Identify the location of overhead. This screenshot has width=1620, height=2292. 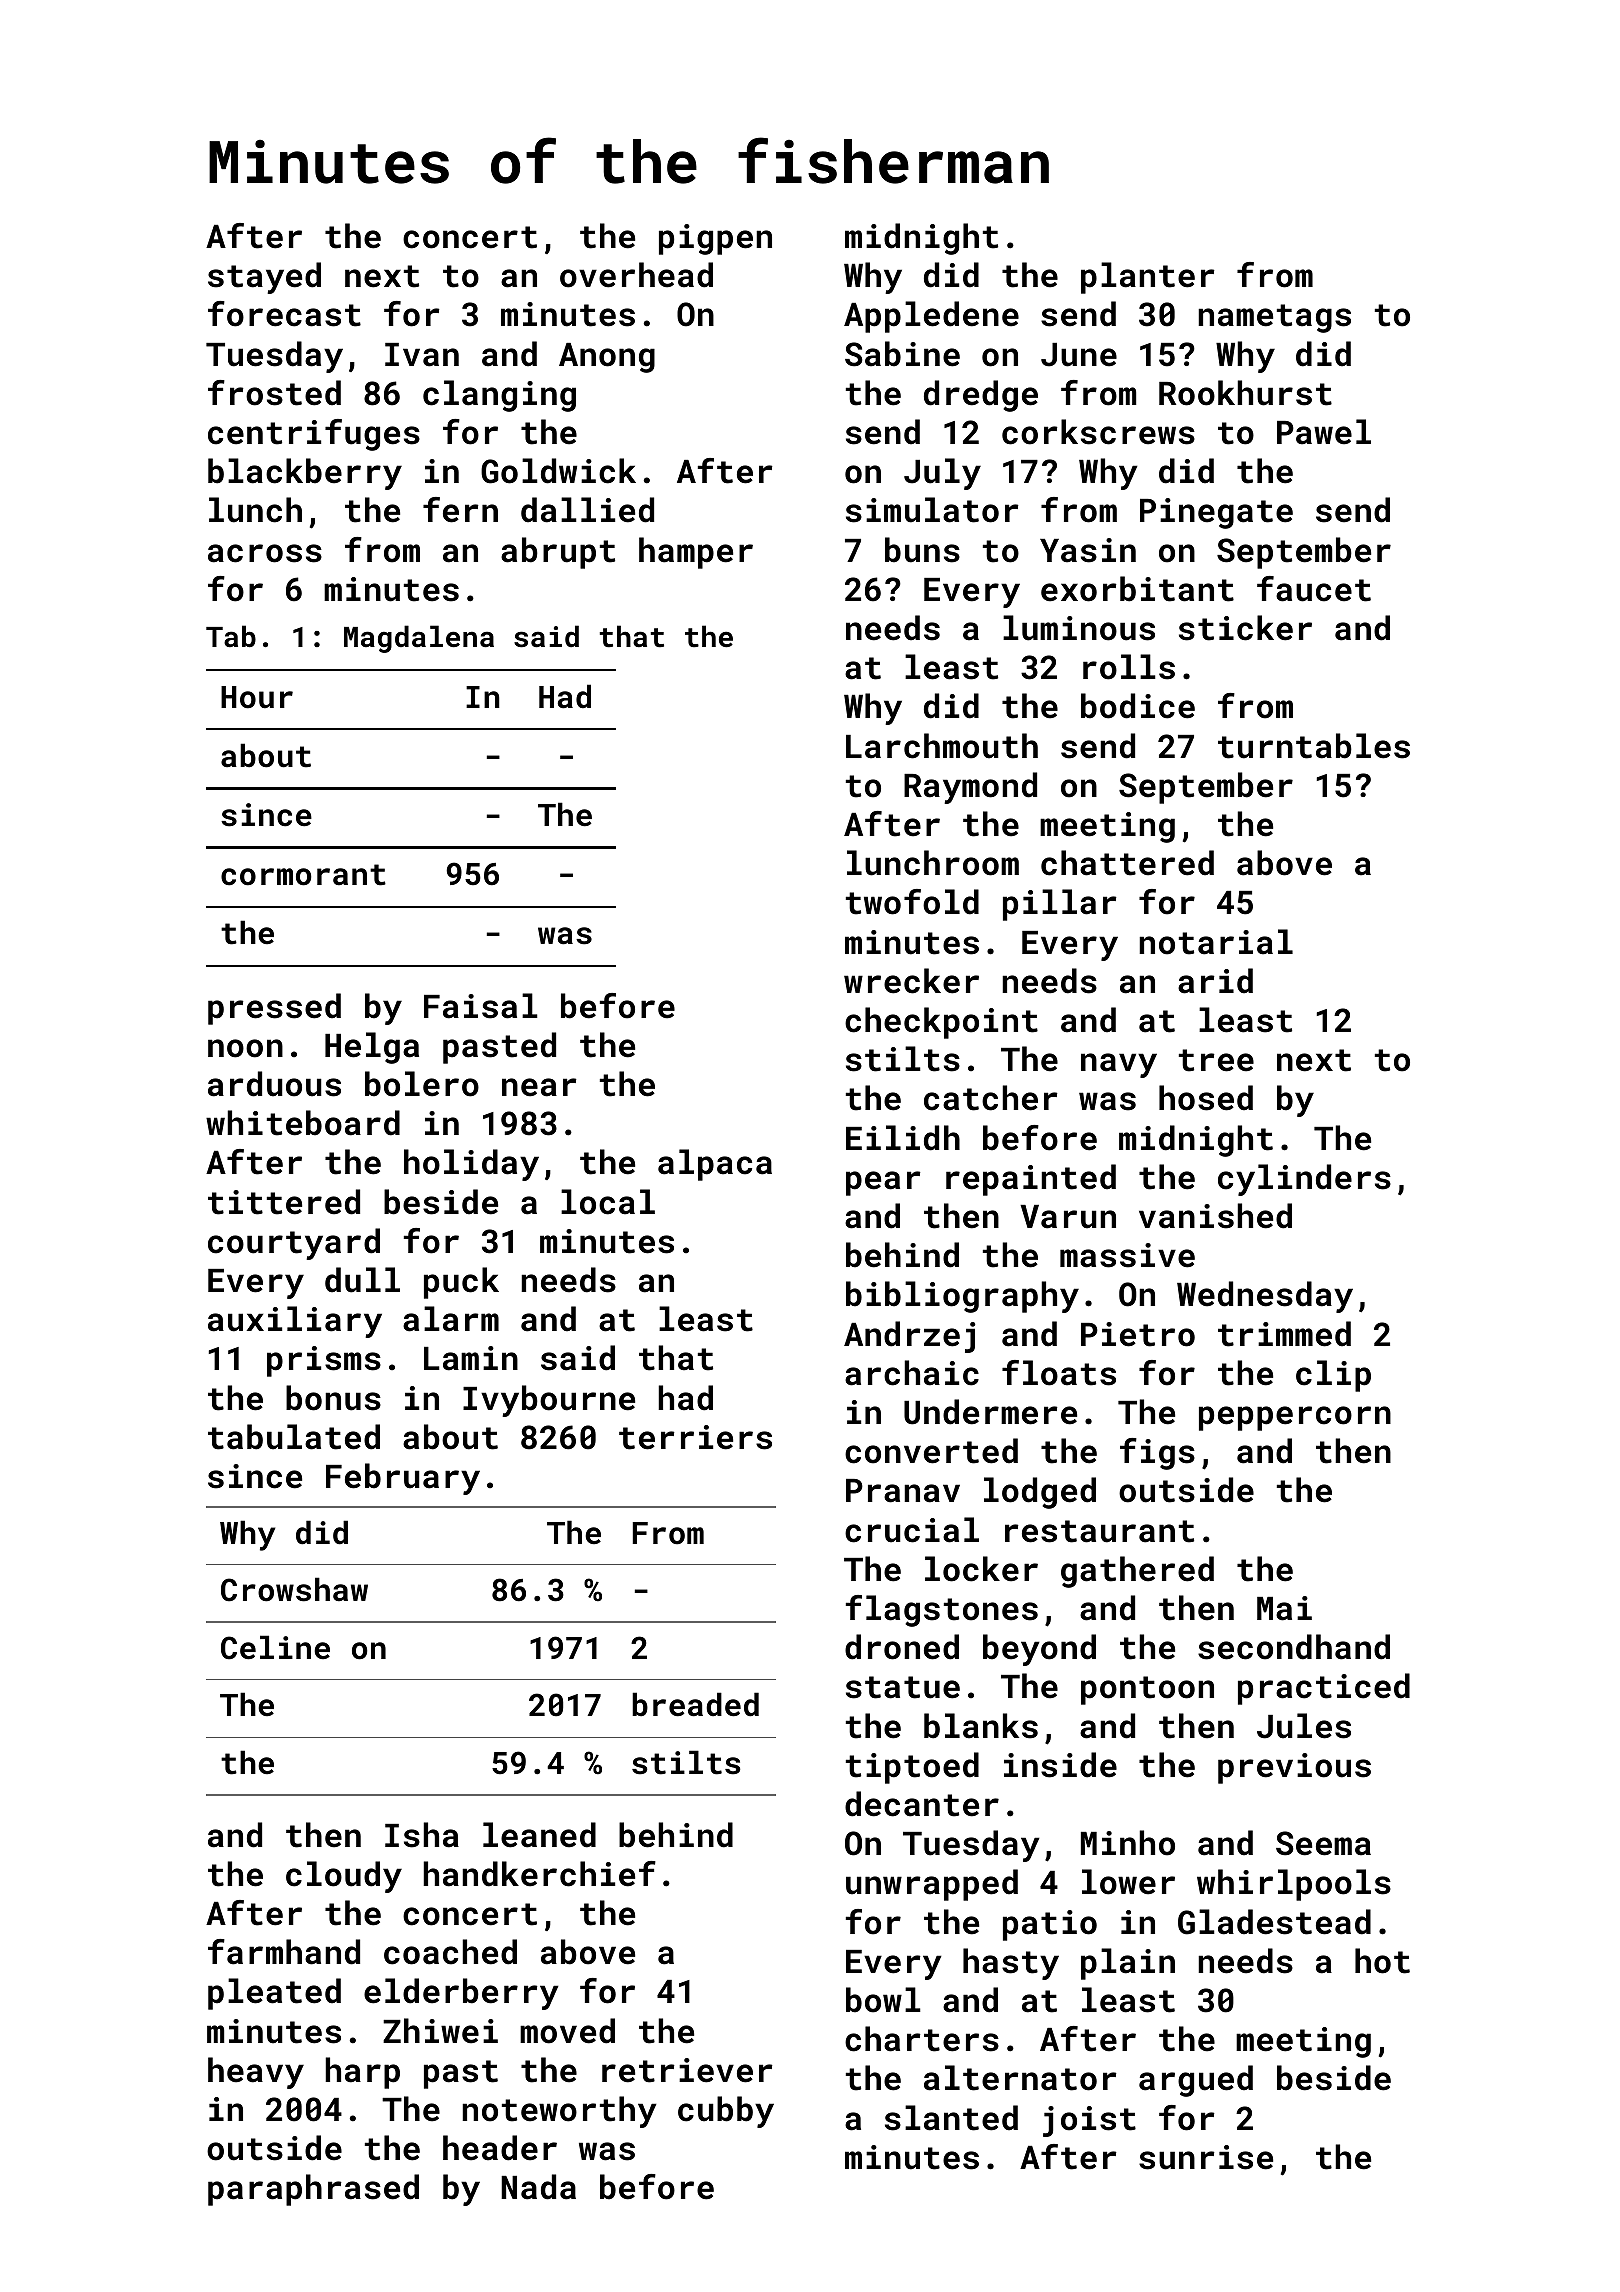
(636, 275).
